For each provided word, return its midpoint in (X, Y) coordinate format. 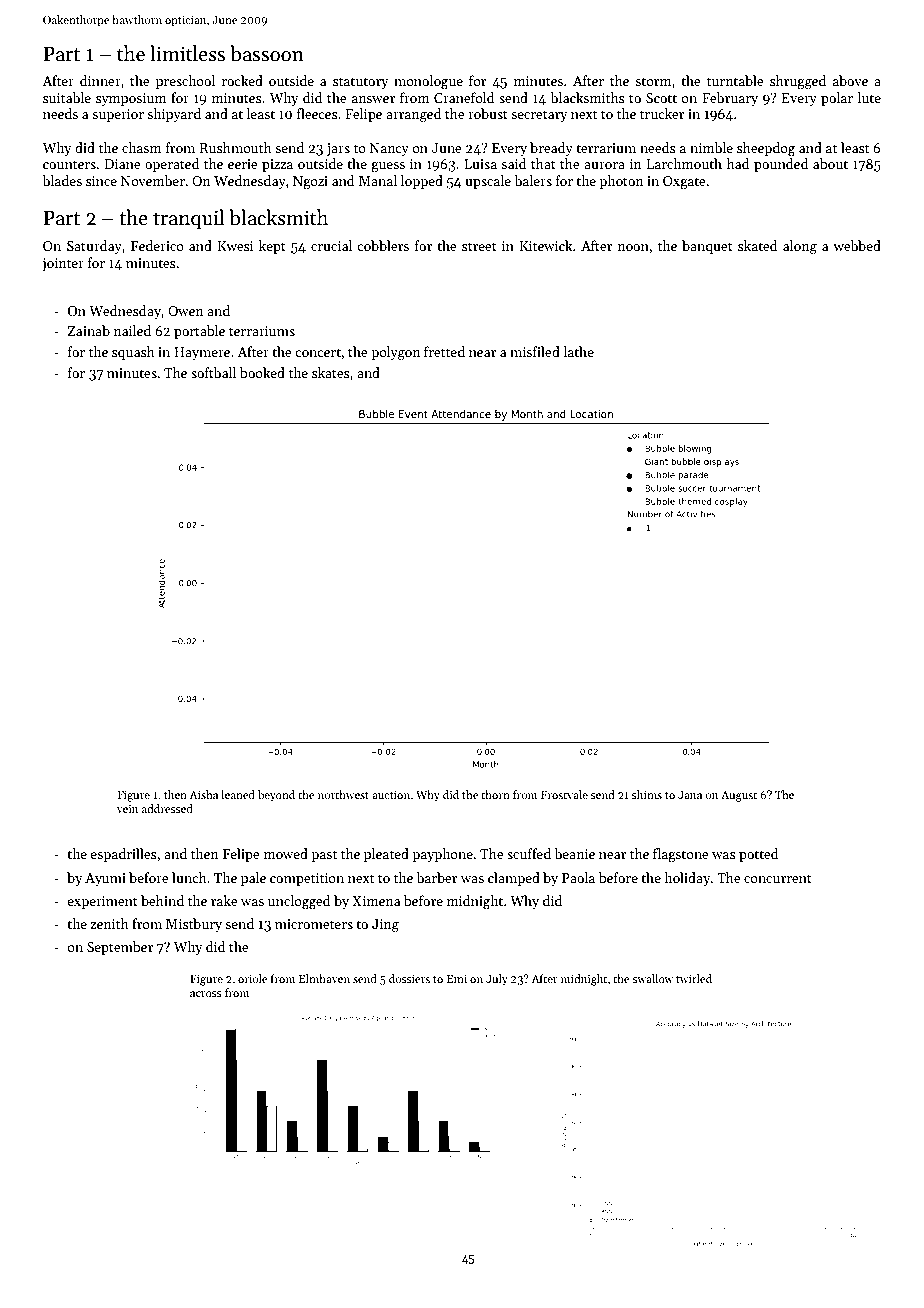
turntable (735, 80)
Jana (690, 795)
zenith (109, 923)
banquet (707, 247)
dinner (100, 80)
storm (653, 81)
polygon (395, 353)
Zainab (89, 330)
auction (391, 795)
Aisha (203, 794)
